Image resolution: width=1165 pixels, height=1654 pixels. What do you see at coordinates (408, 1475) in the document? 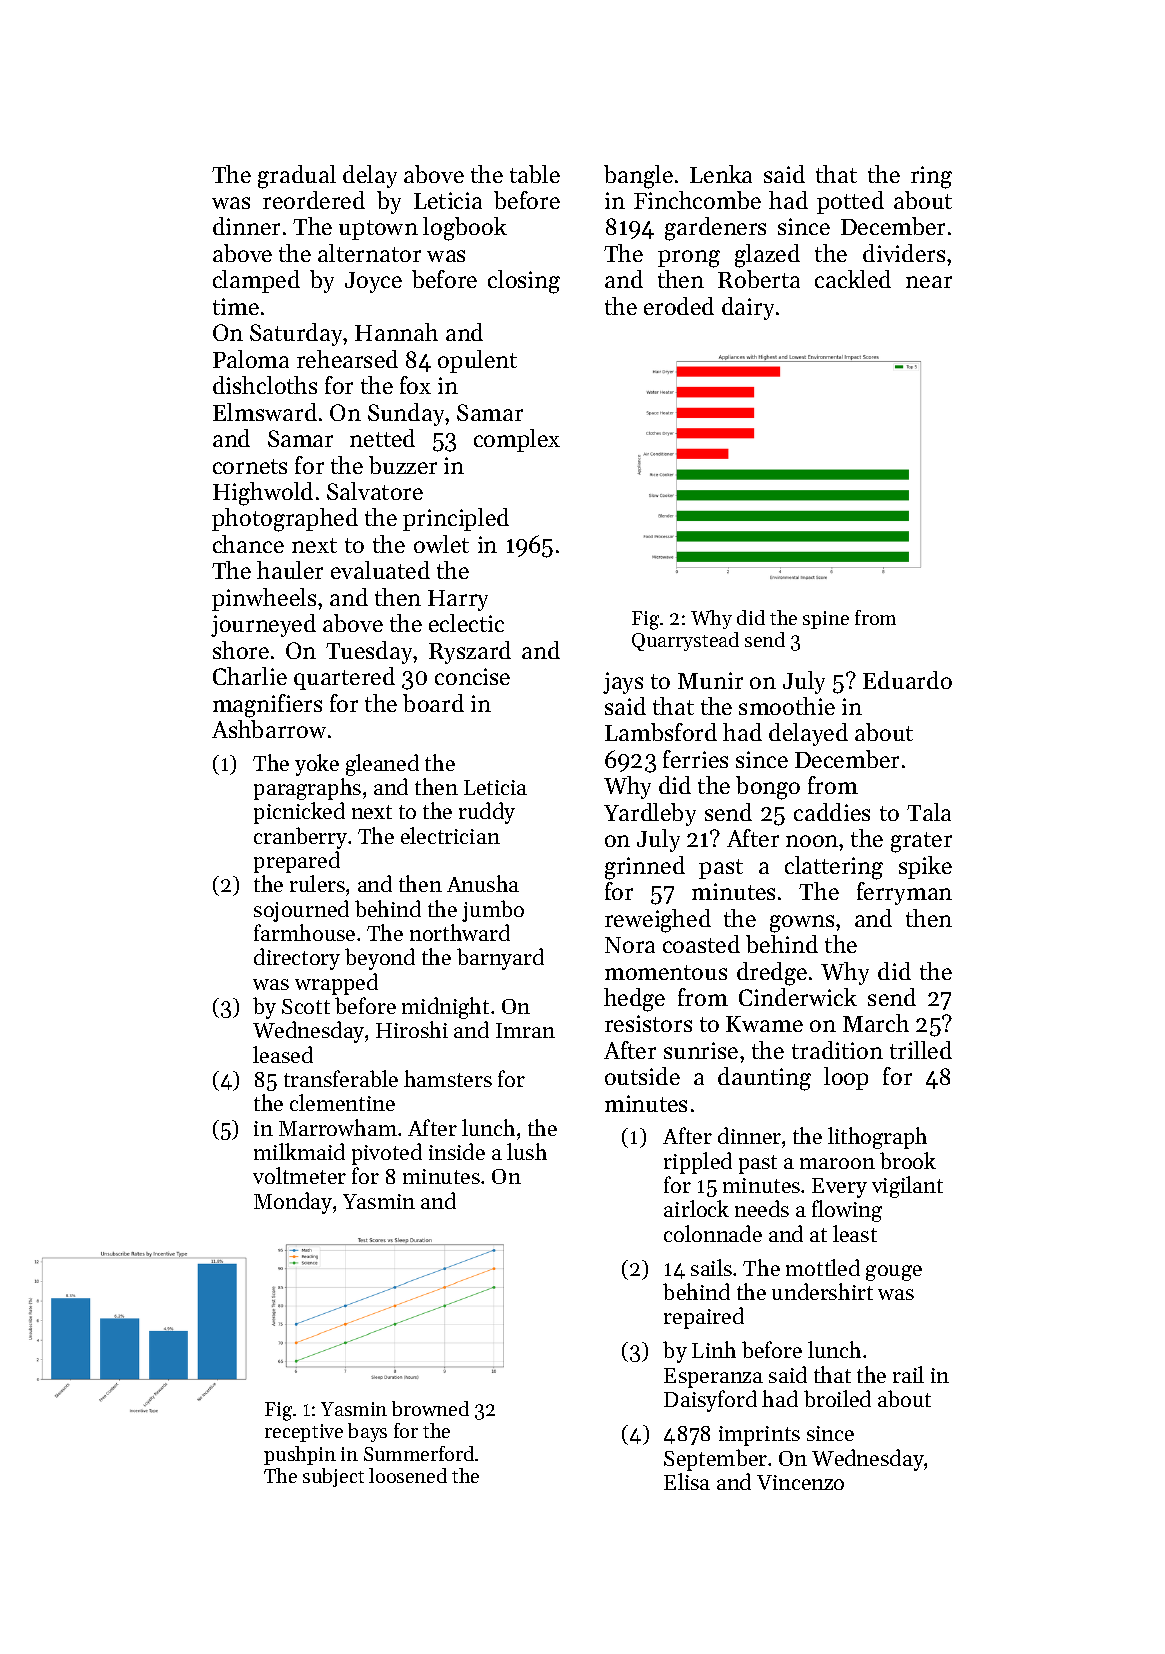
I see `loosened` at bounding box center [408, 1475].
